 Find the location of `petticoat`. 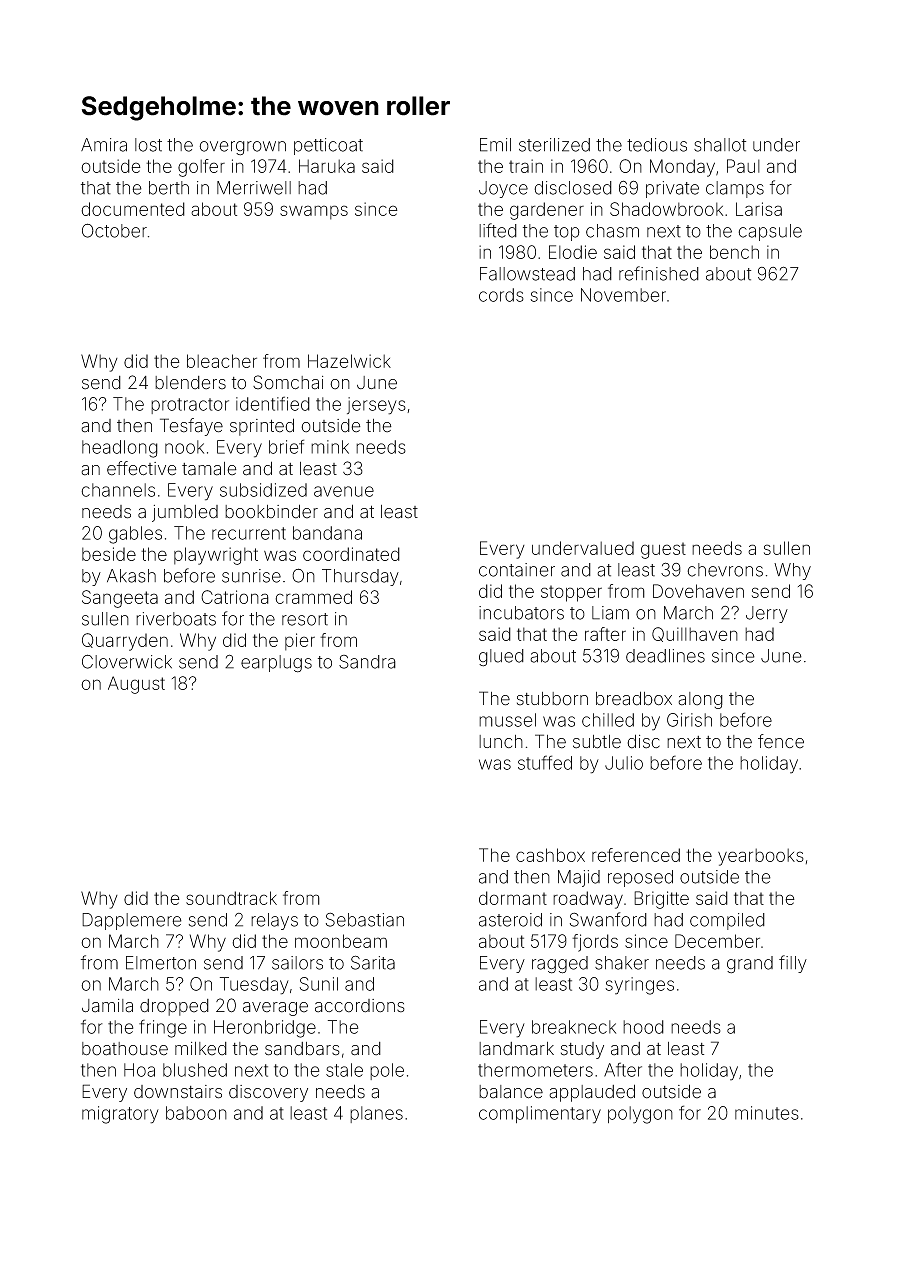

petticoat is located at coordinates (328, 146).
